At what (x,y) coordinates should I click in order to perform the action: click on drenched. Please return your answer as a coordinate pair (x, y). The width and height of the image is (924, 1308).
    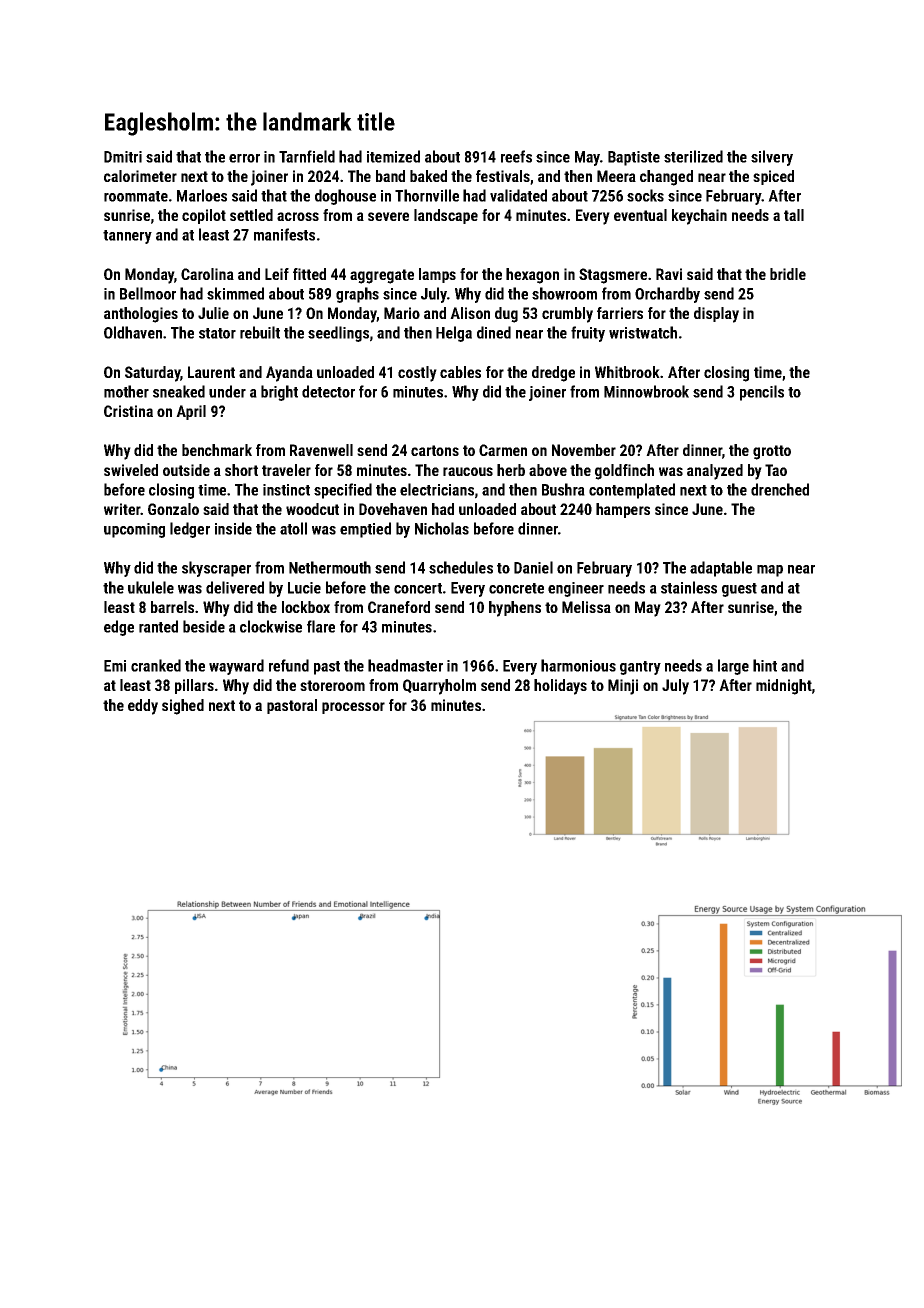
    Looking at the image, I should click on (780, 489).
